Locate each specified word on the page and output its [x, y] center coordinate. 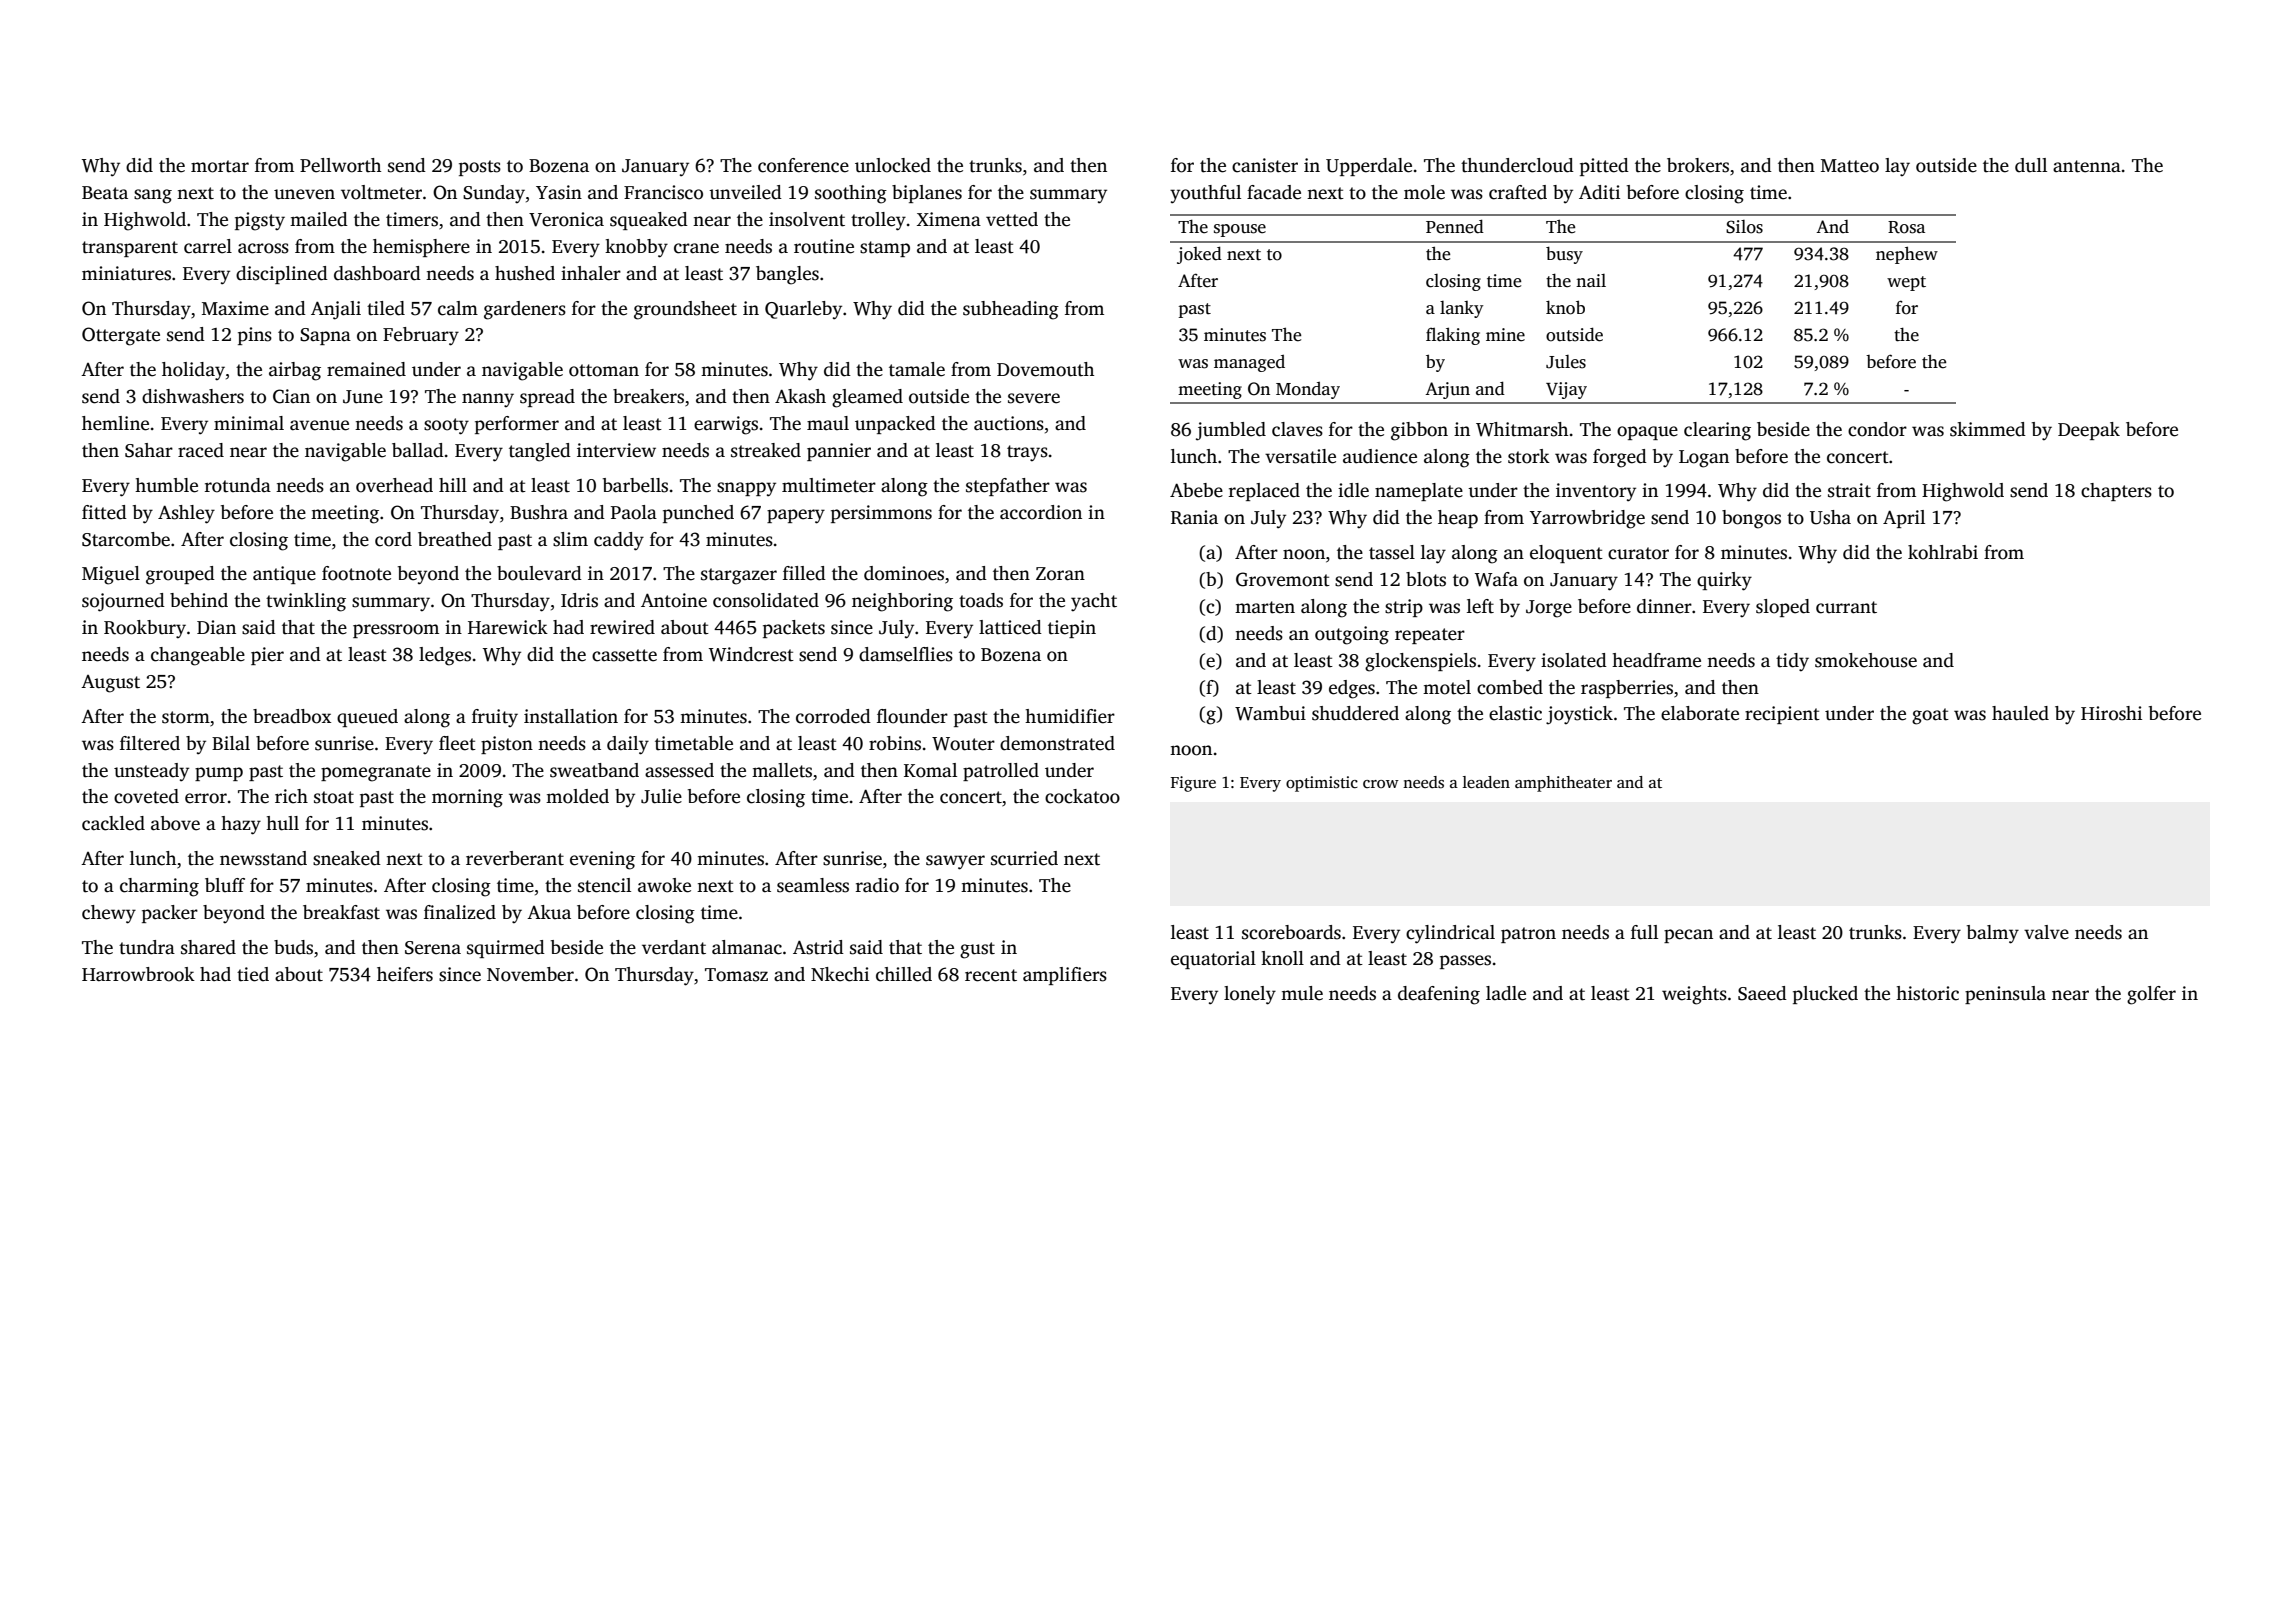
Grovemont [1283, 579]
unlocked [893, 165]
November [530, 974]
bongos [1751, 519]
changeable [198, 656]
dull [2031, 165]
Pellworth [340, 165]
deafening [1439, 995]
